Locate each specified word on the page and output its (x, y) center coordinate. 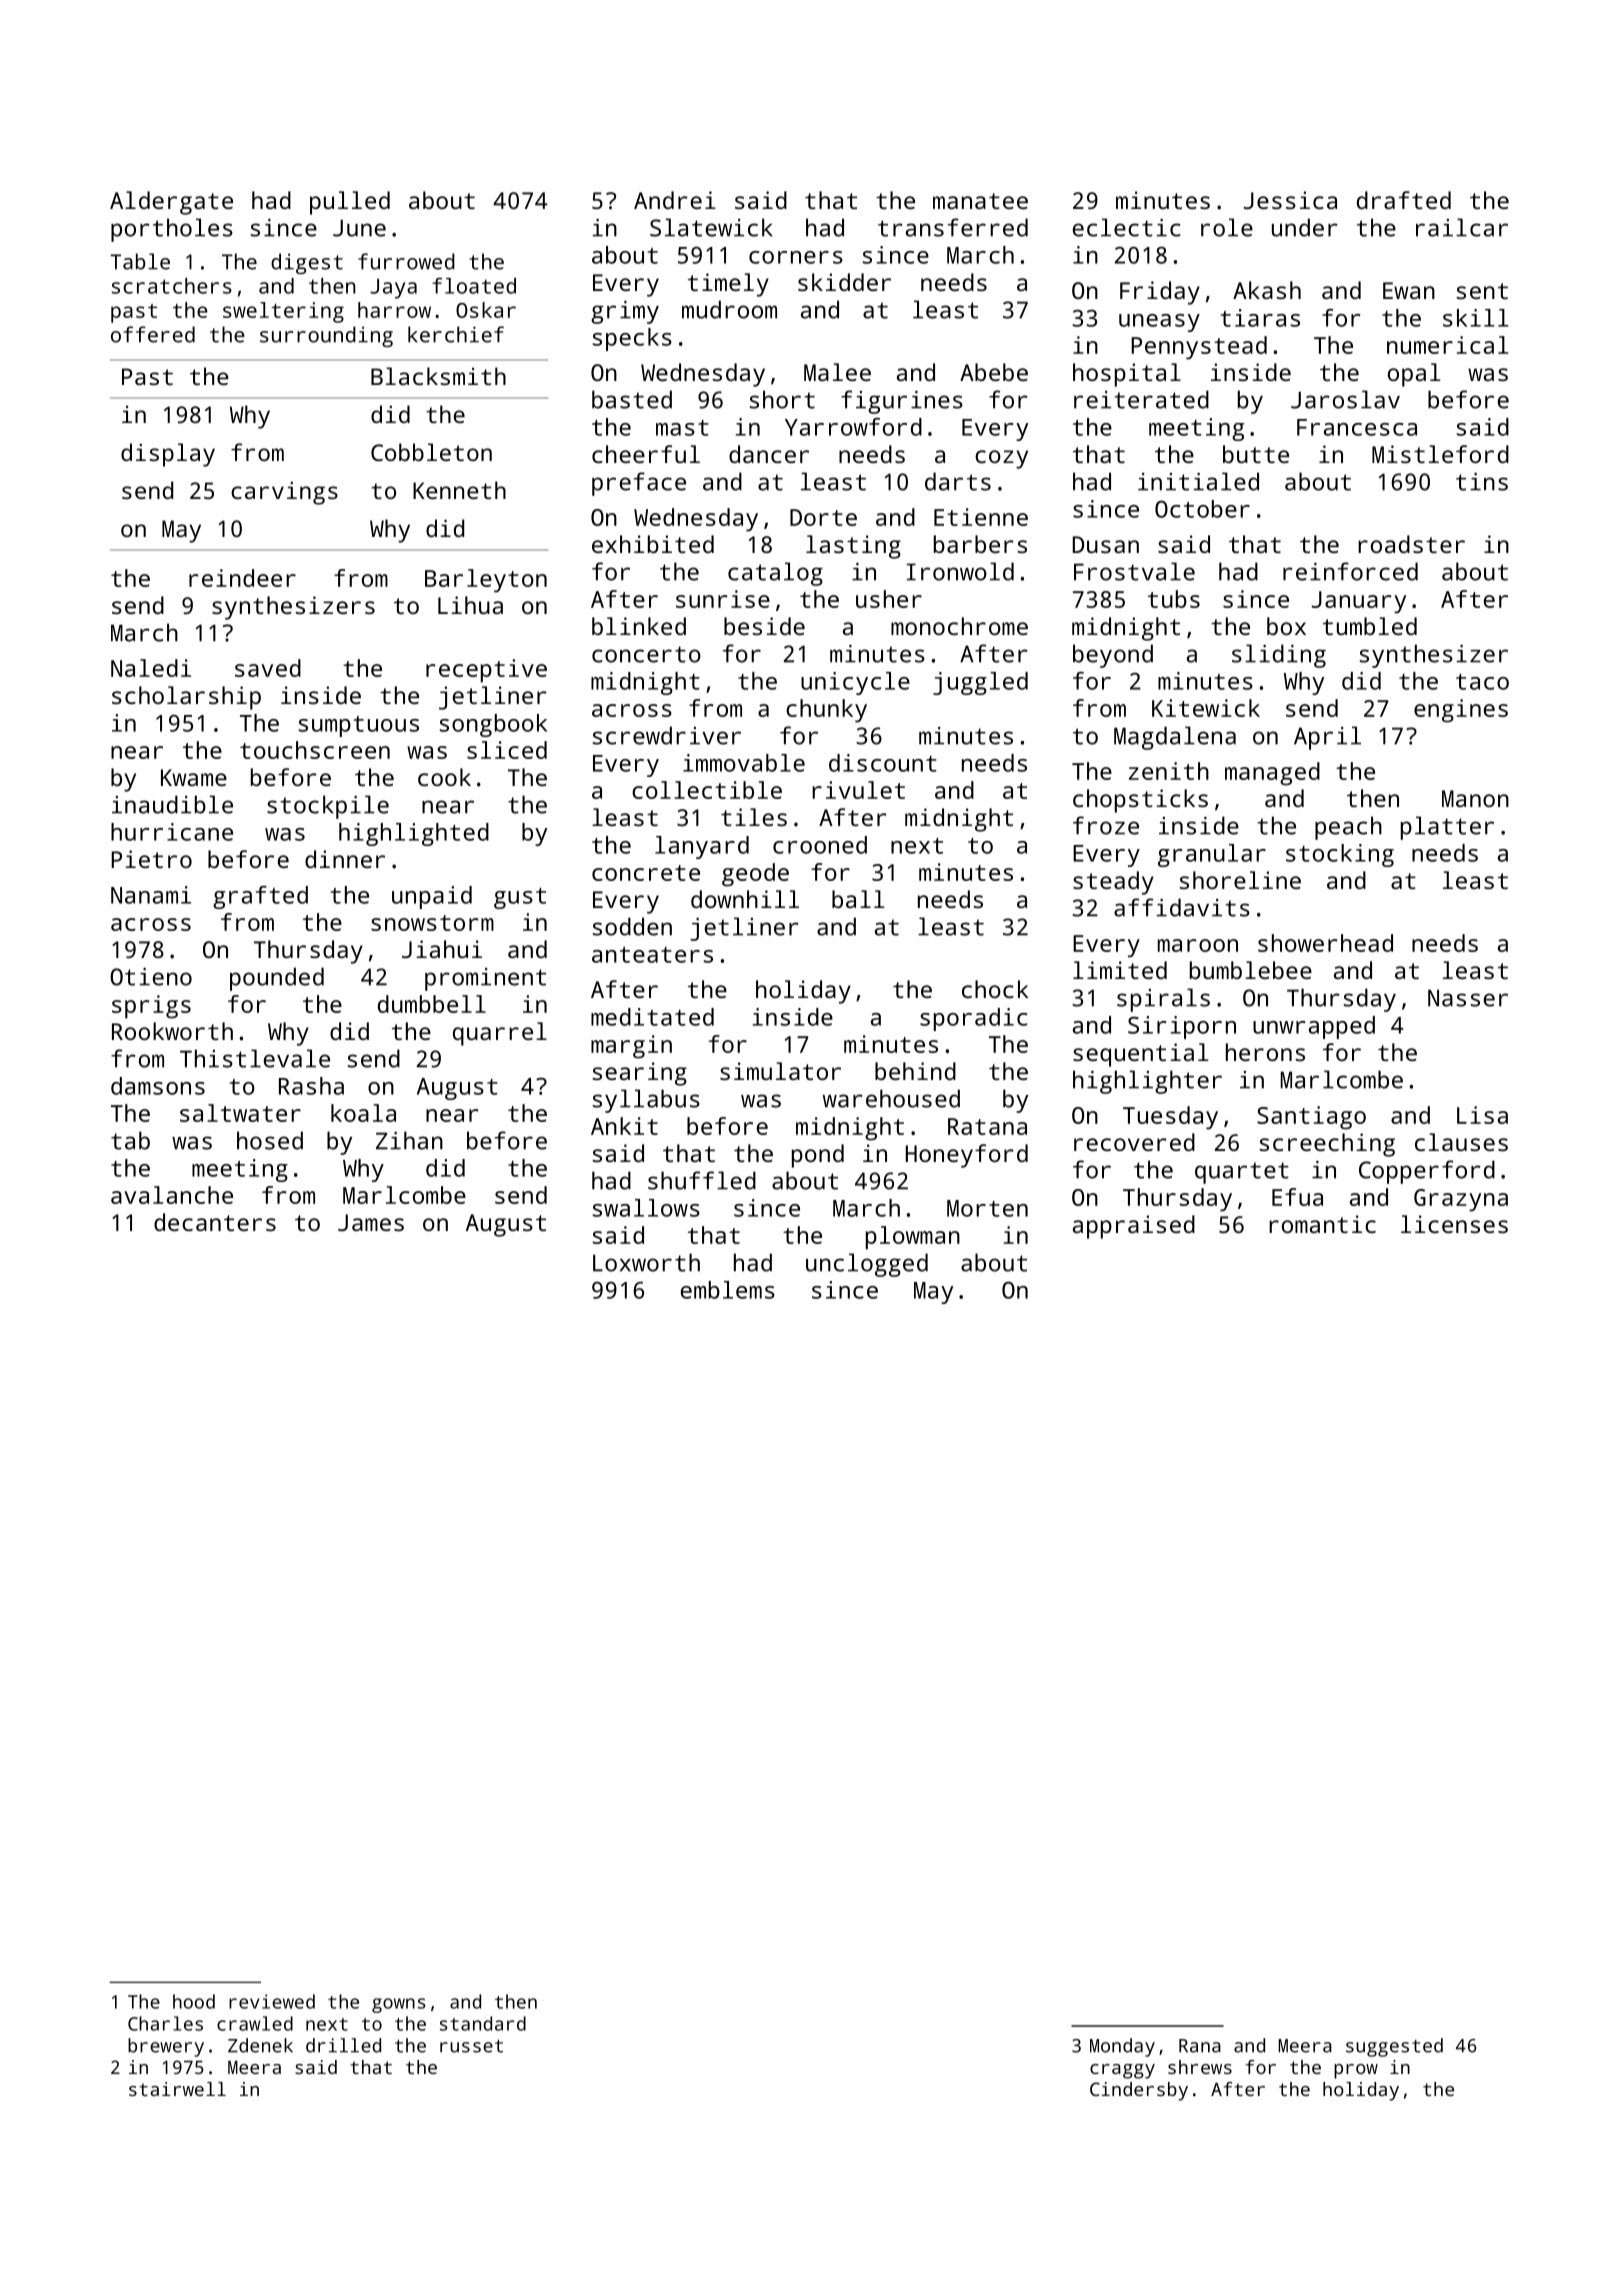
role (1227, 227)
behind (915, 1071)
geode (755, 875)
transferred (953, 227)
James (371, 1222)
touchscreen (315, 750)
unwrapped (1314, 1027)
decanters (215, 1222)
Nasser (1468, 998)
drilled (343, 2045)
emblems (728, 1290)
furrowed (406, 261)
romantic (1322, 1224)
